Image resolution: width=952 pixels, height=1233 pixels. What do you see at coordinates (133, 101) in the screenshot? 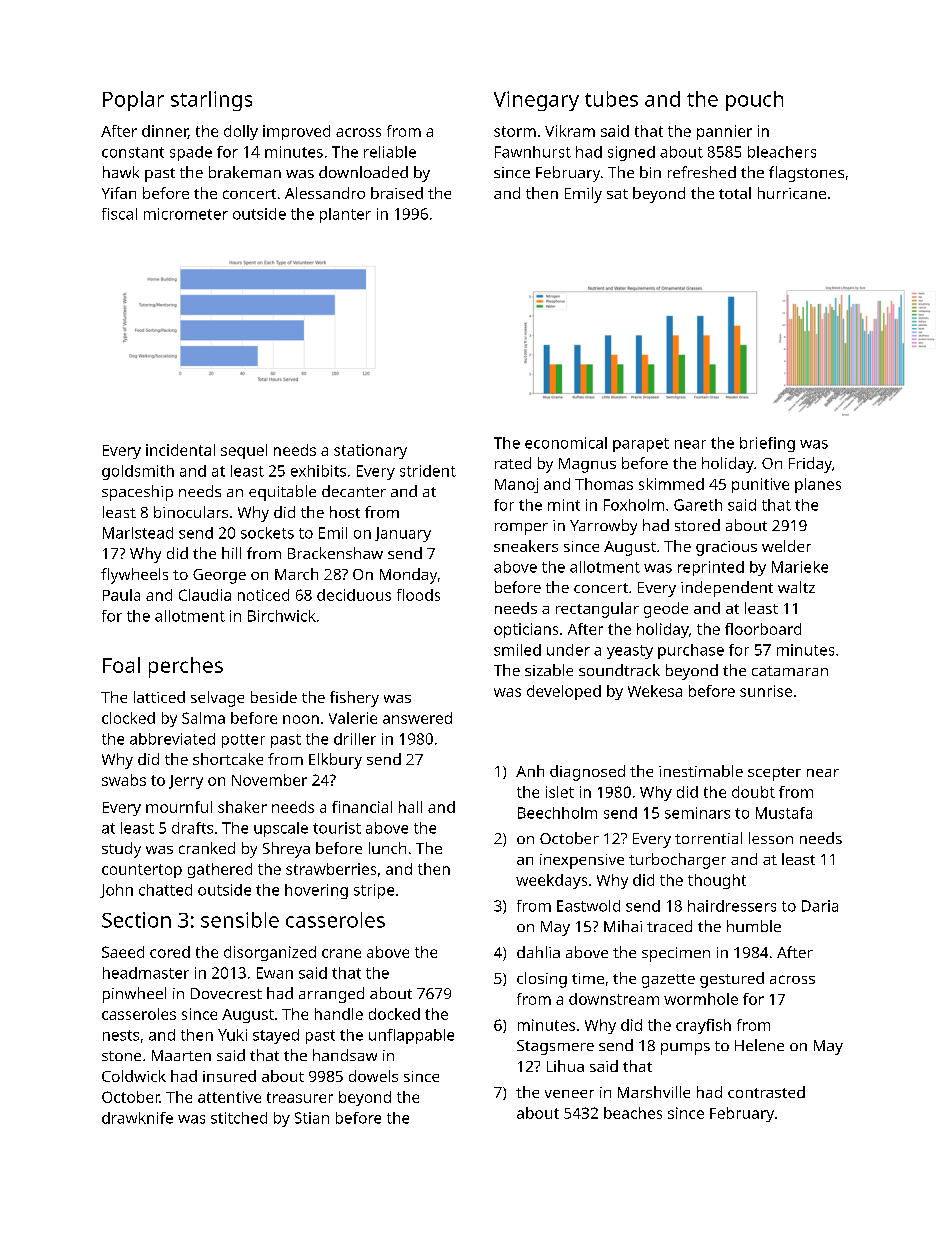
I see `Poplar` at bounding box center [133, 101].
